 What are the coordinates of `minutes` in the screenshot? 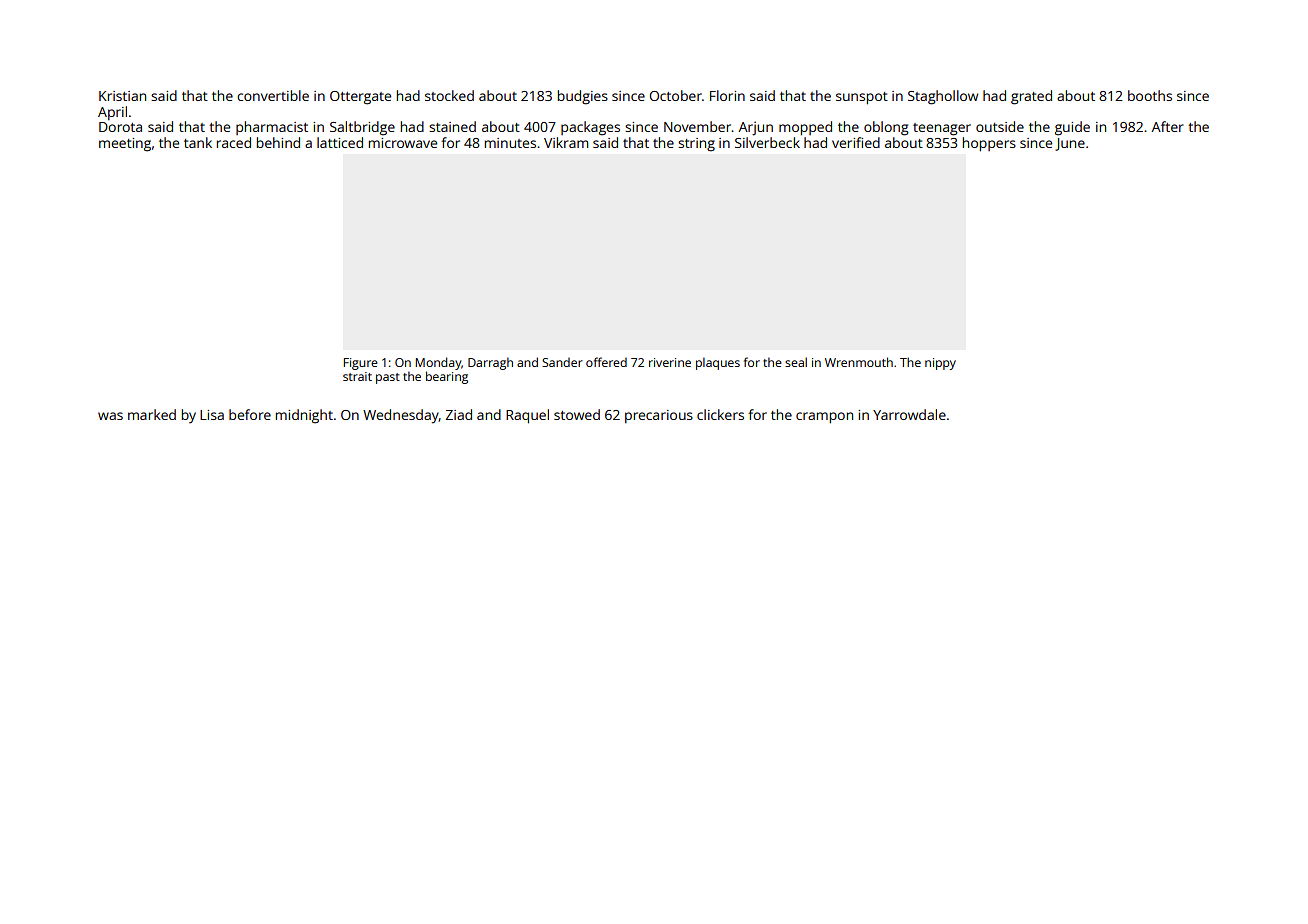 It's located at (510, 143).
